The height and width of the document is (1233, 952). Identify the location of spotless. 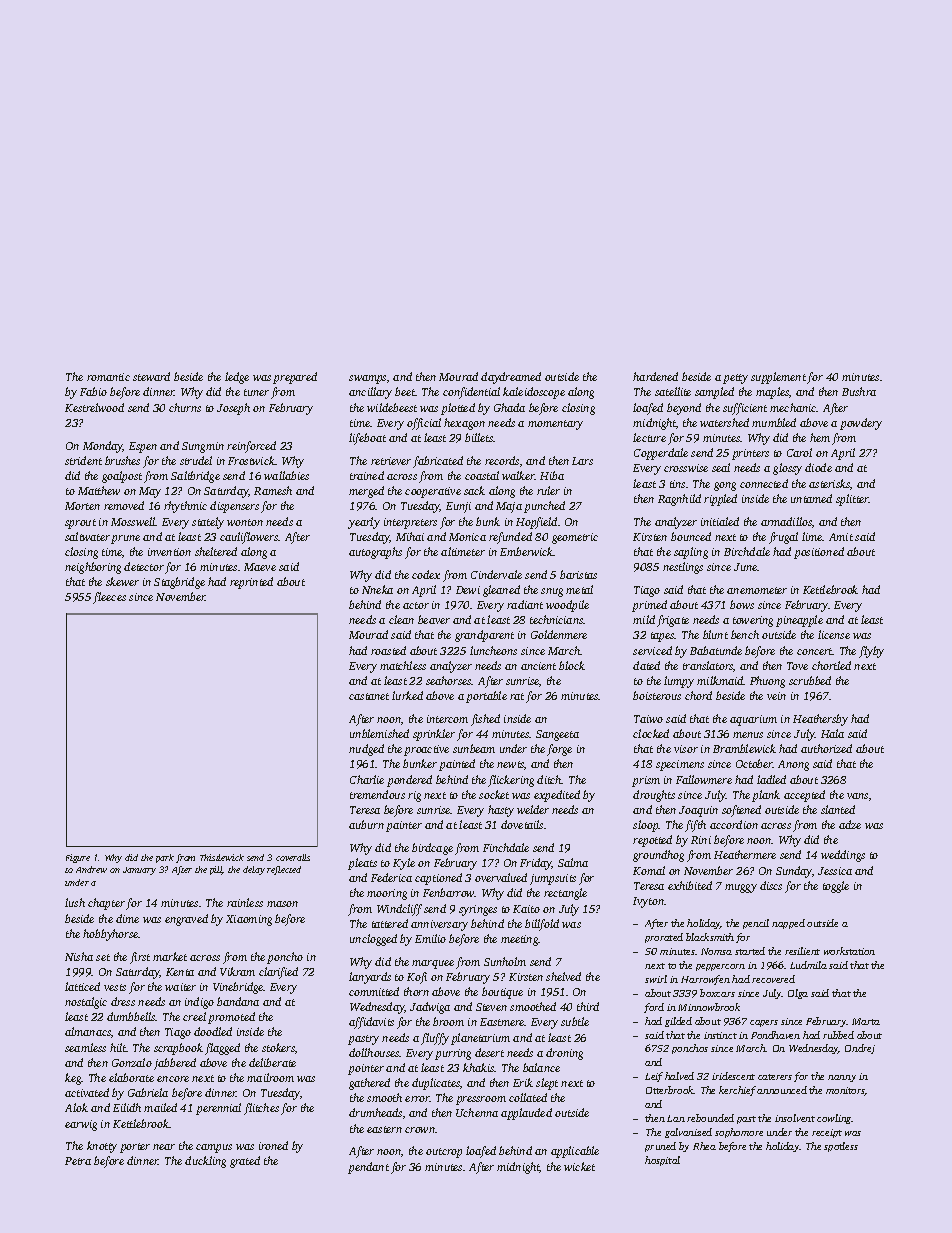
(841, 1147).
